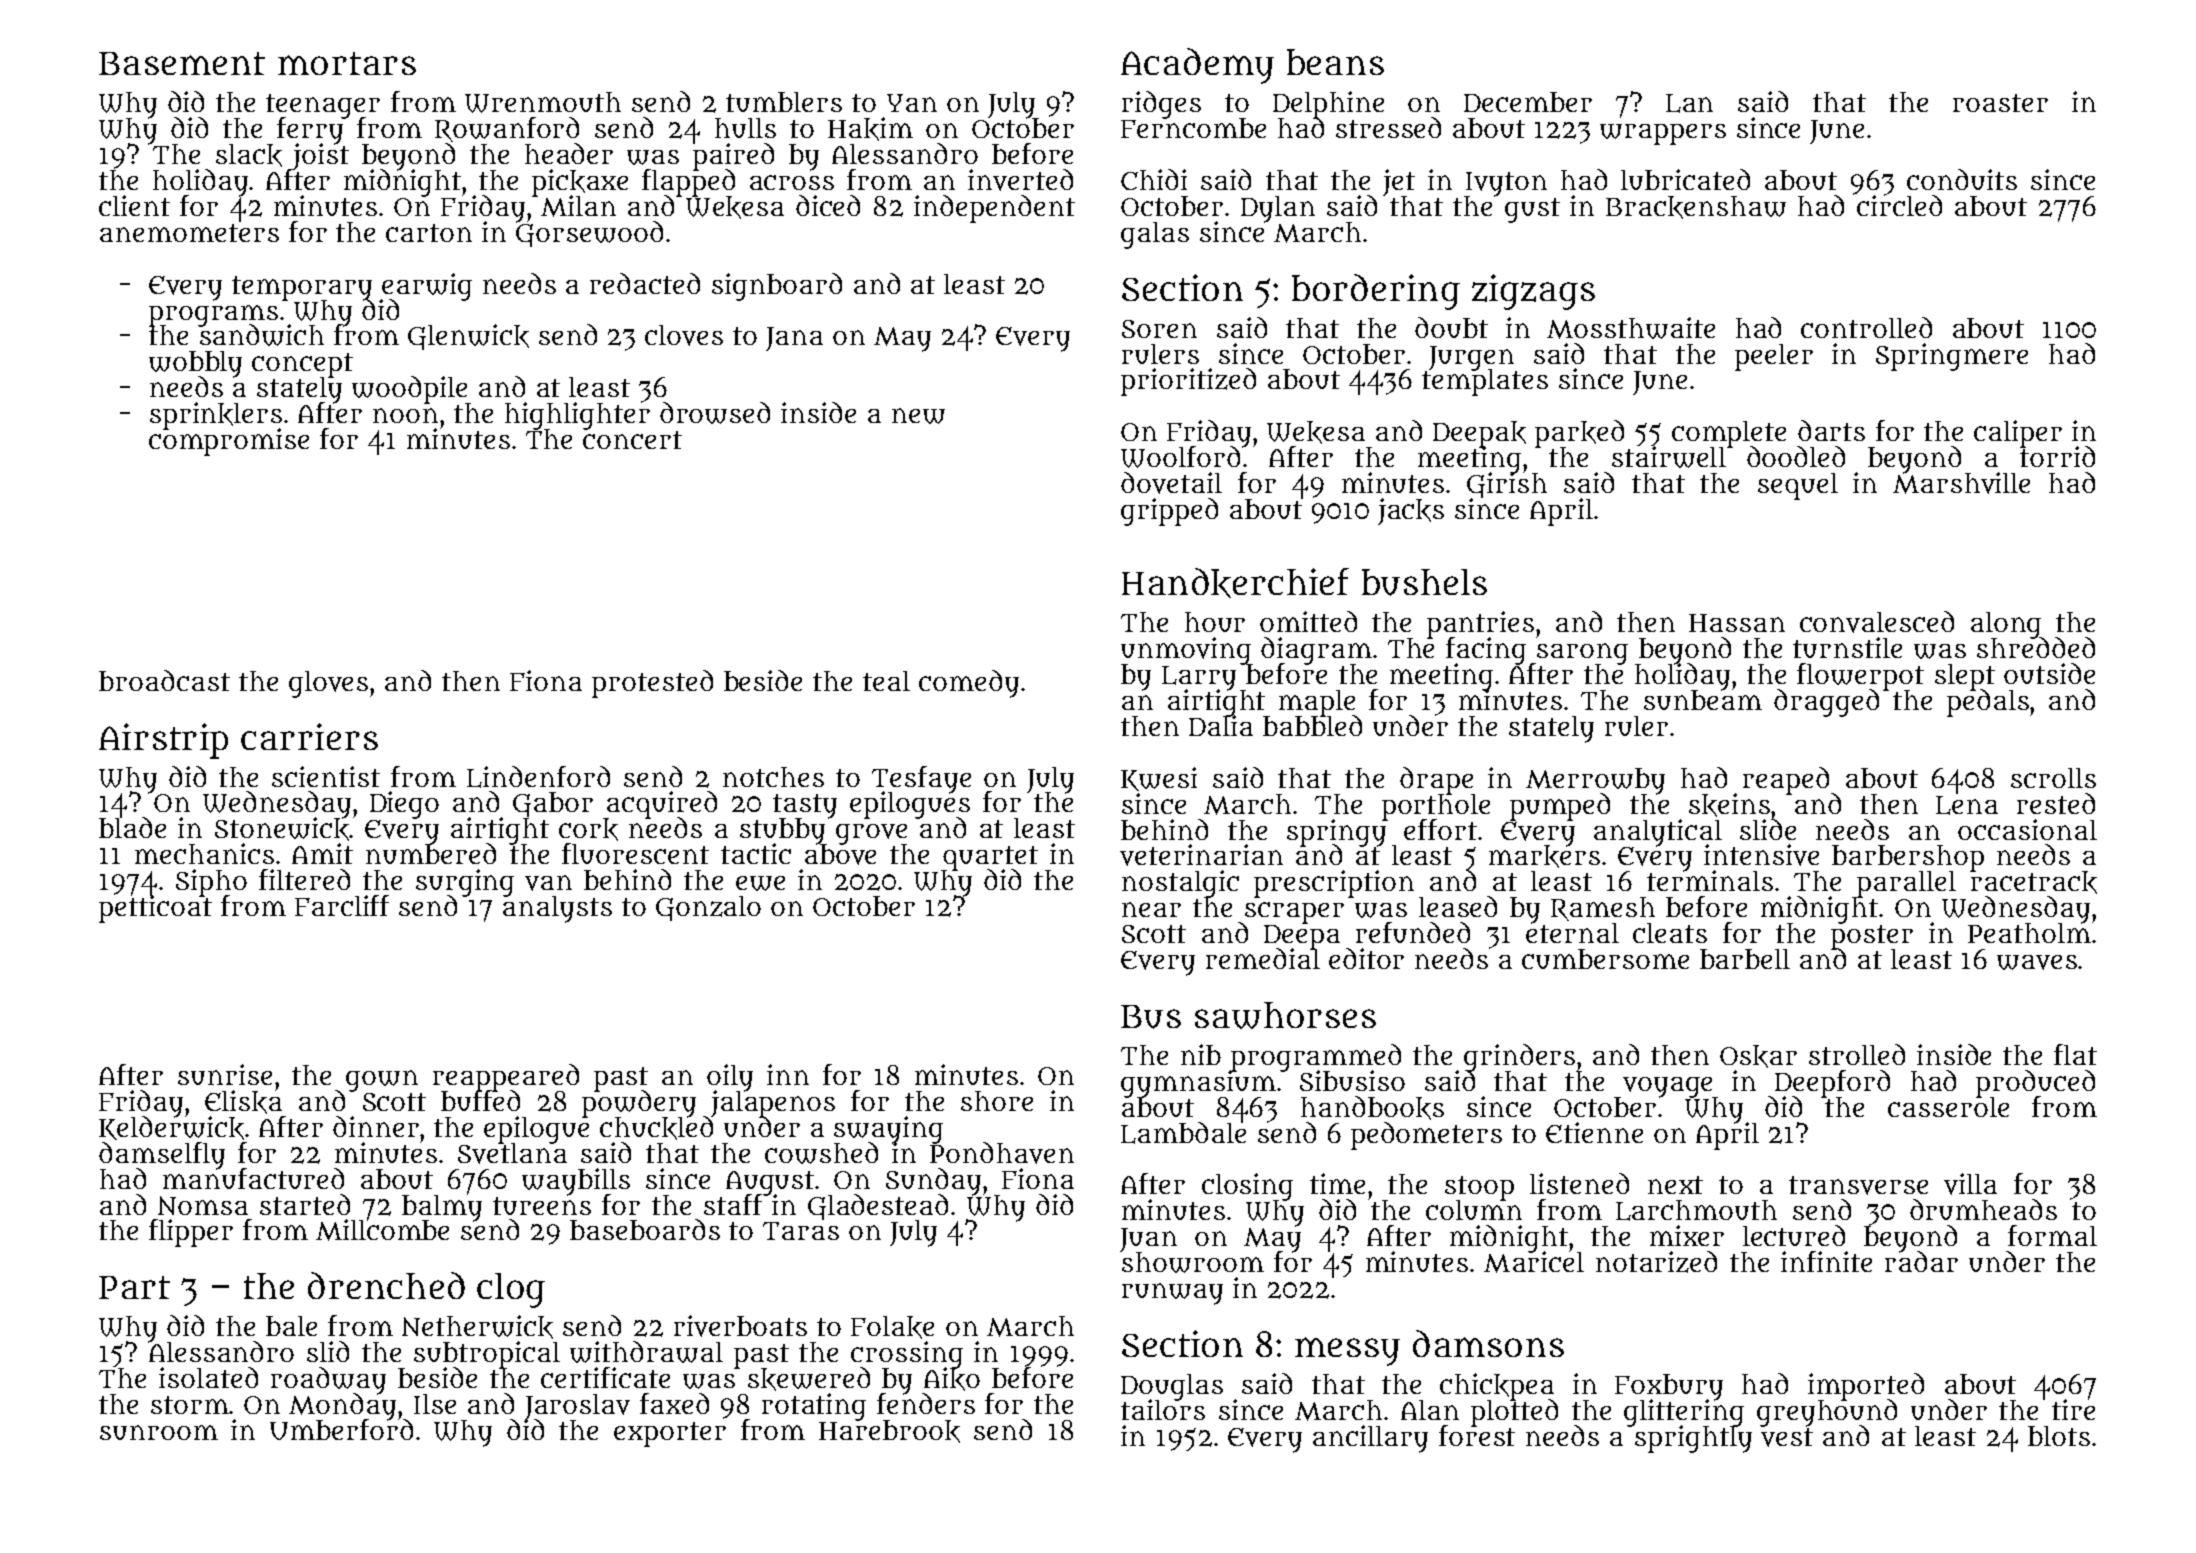 The width and height of the screenshot is (2196, 1553). Describe the element at coordinates (1899, 206) in the screenshot. I see `circled` at that location.
